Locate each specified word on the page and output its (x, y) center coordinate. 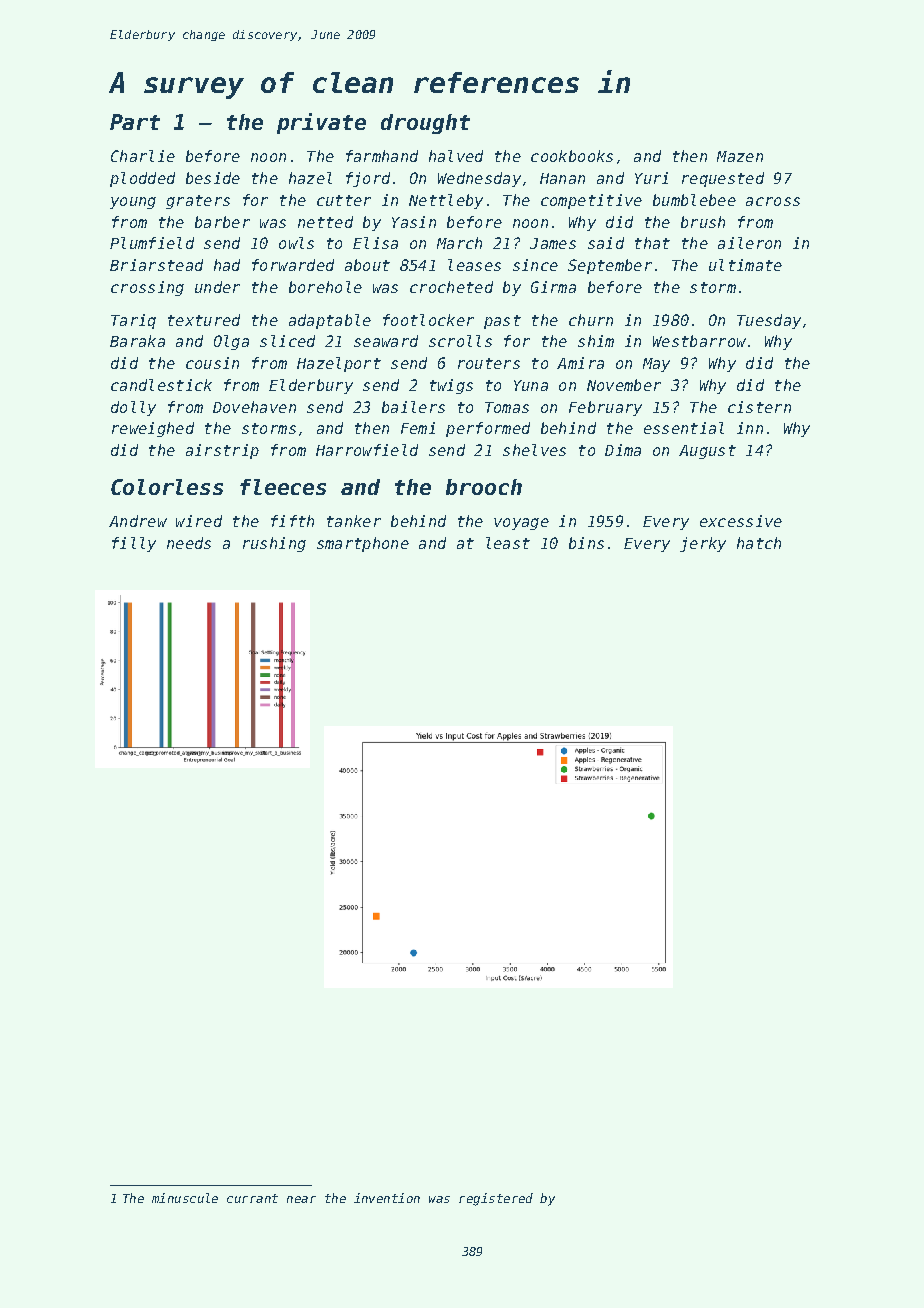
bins (586, 543)
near (301, 1199)
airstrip (222, 451)
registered (496, 1199)
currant (252, 1198)
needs (189, 543)
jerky (703, 544)
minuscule (185, 1198)
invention (387, 1198)
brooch (484, 487)
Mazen (740, 156)
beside (213, 178)
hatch (759, 543)
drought (425, 124)
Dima (623, 450)
